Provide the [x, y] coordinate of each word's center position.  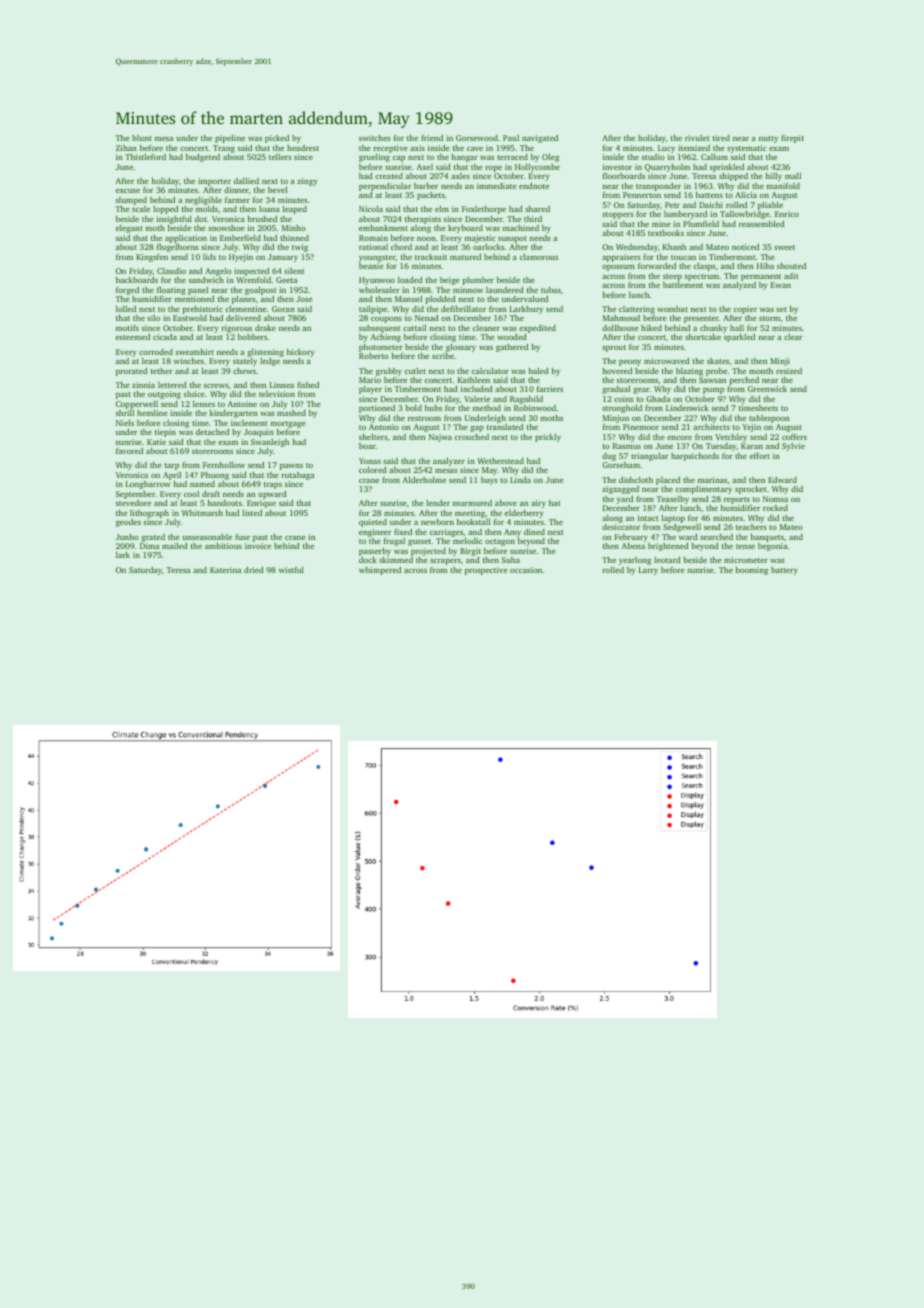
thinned [294, 238]
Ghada [658, 399]
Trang [224, 149]
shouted [791, 266]
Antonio [384, 427]
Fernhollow [224, 465]
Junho [127, 537]
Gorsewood [477, 138]
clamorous [539, 257]
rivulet [697, 138]
